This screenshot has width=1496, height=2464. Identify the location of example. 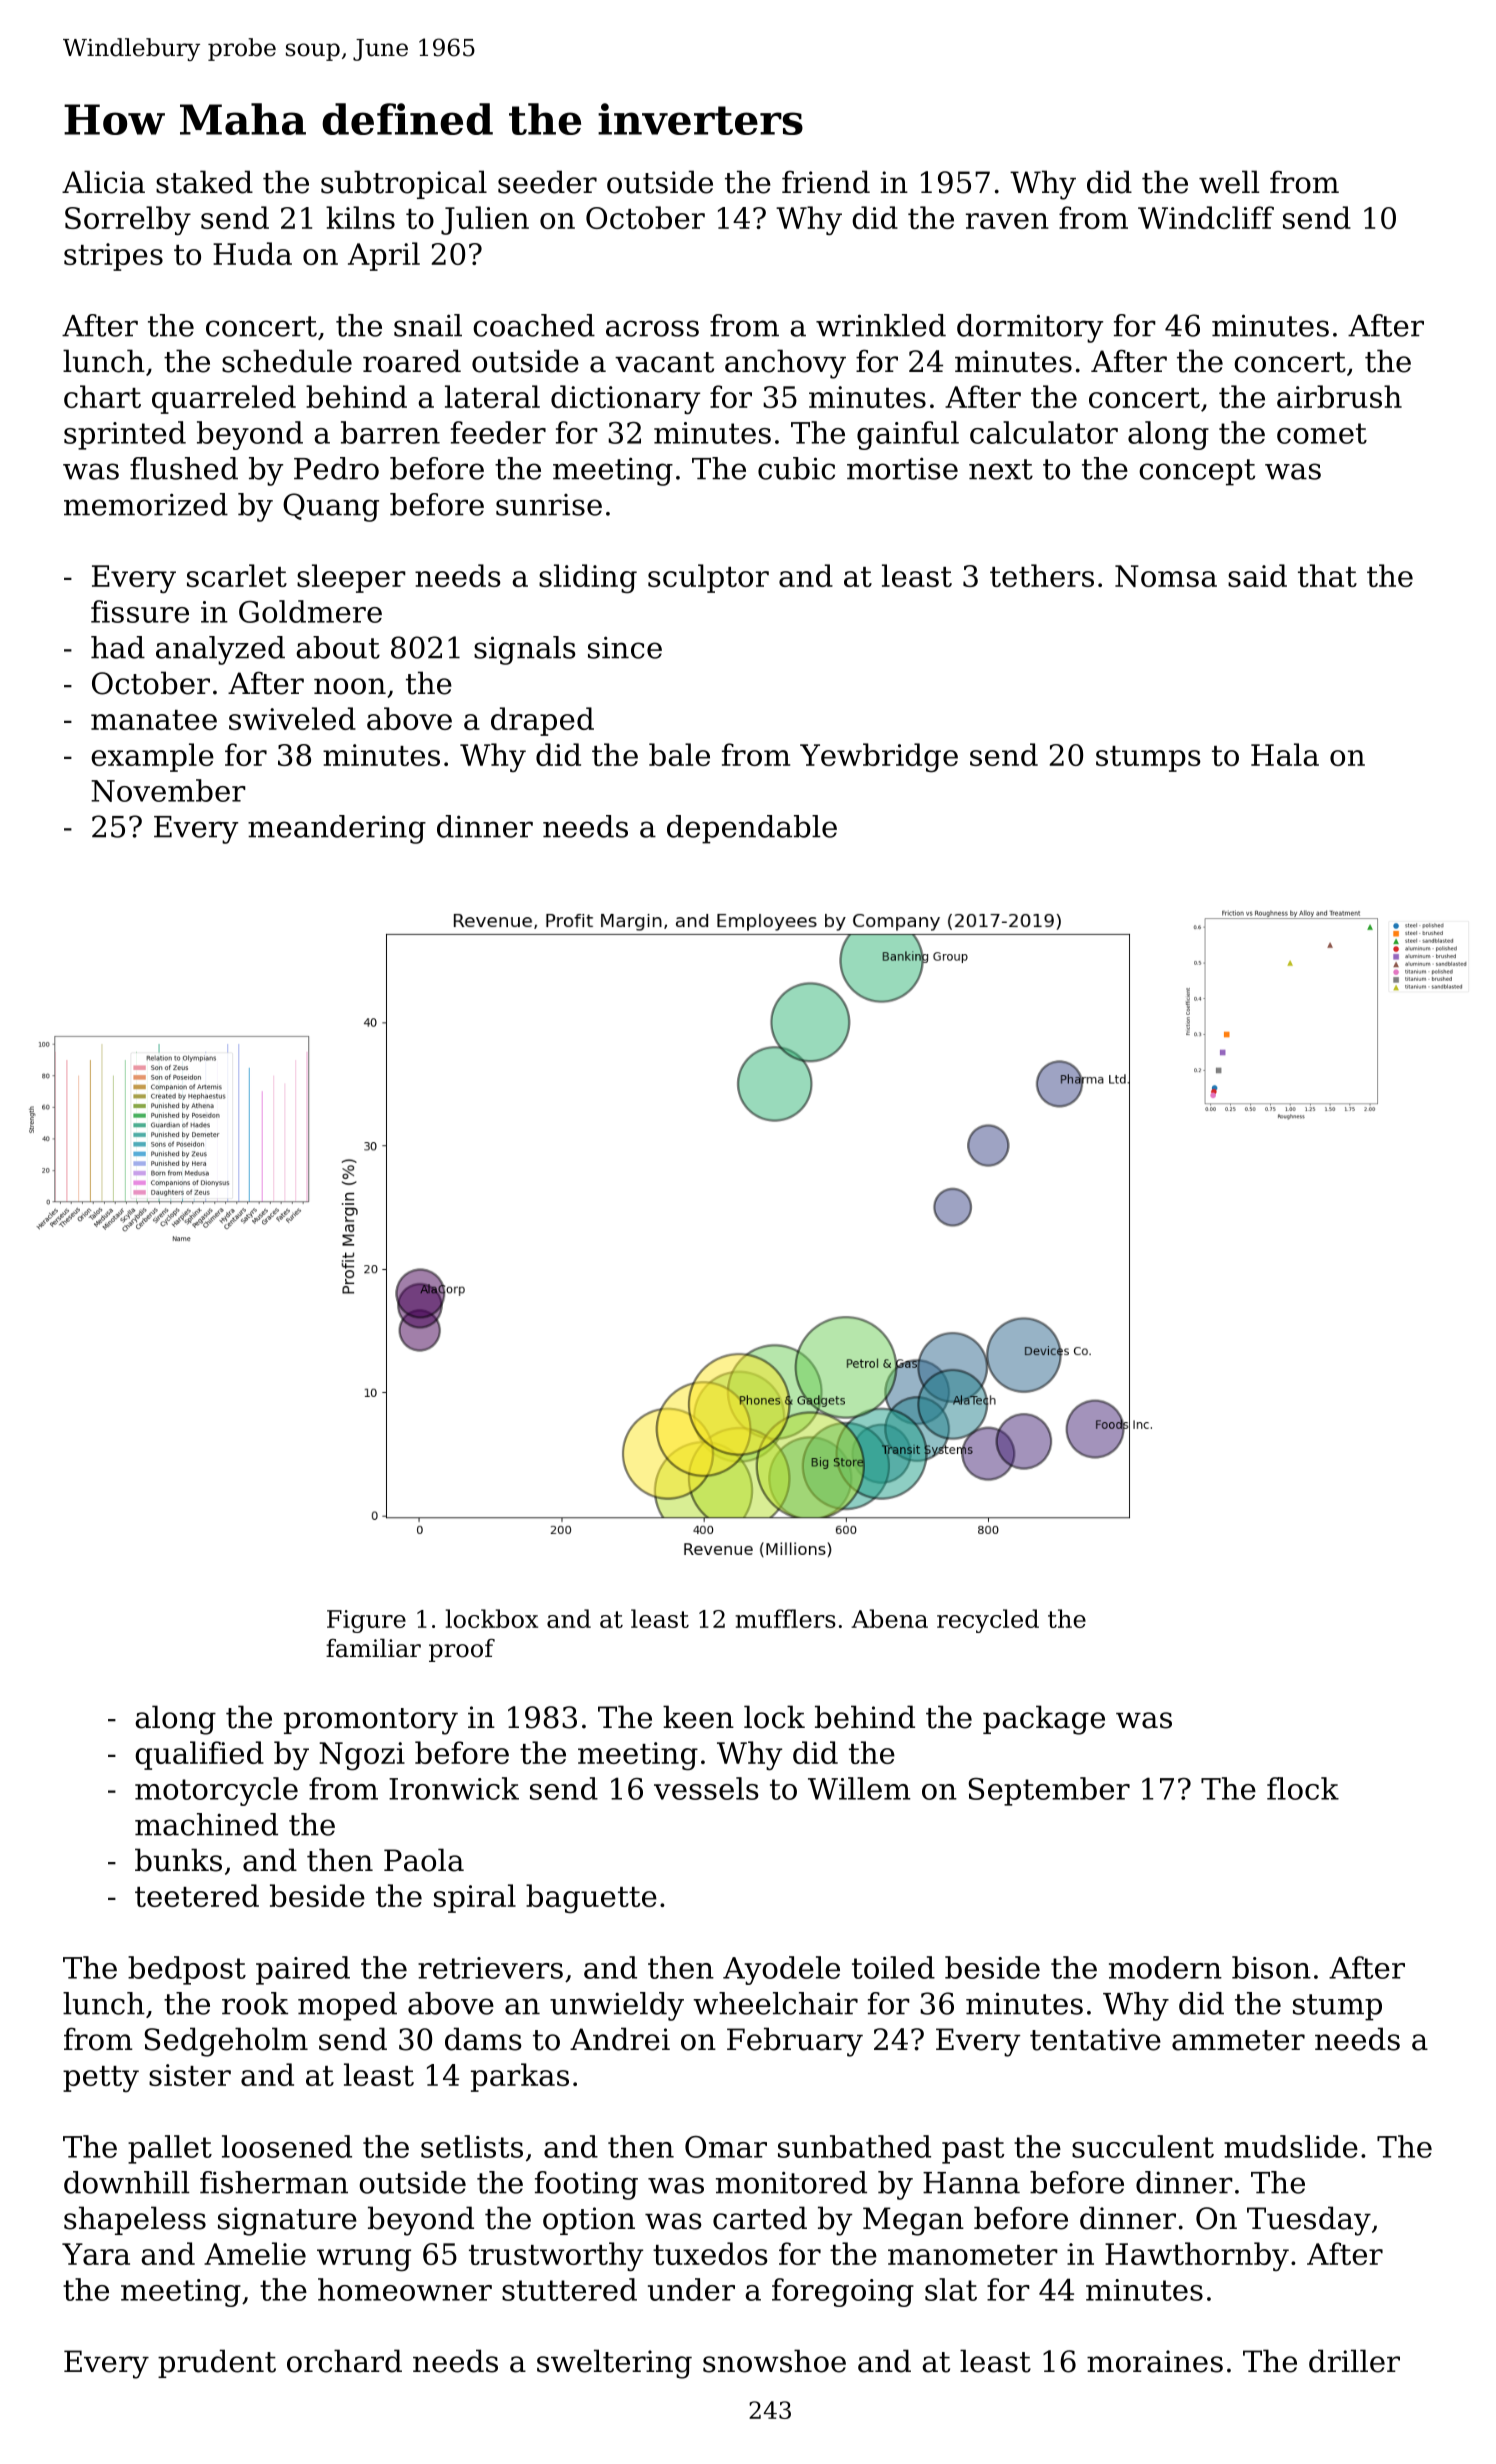
(152, 757).
